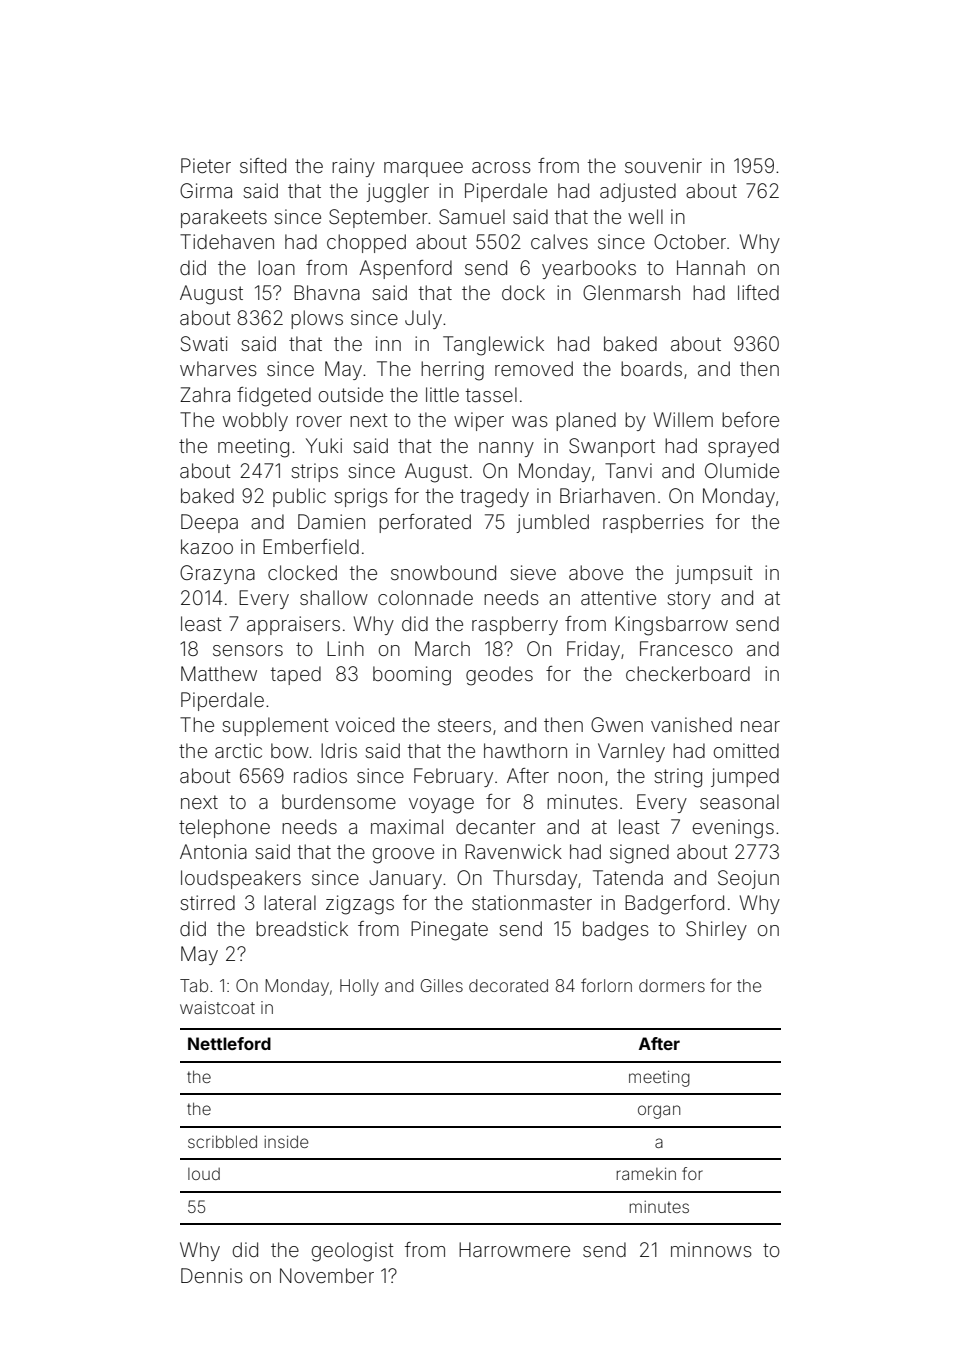  I want to click on boards, so click(651, 368).
